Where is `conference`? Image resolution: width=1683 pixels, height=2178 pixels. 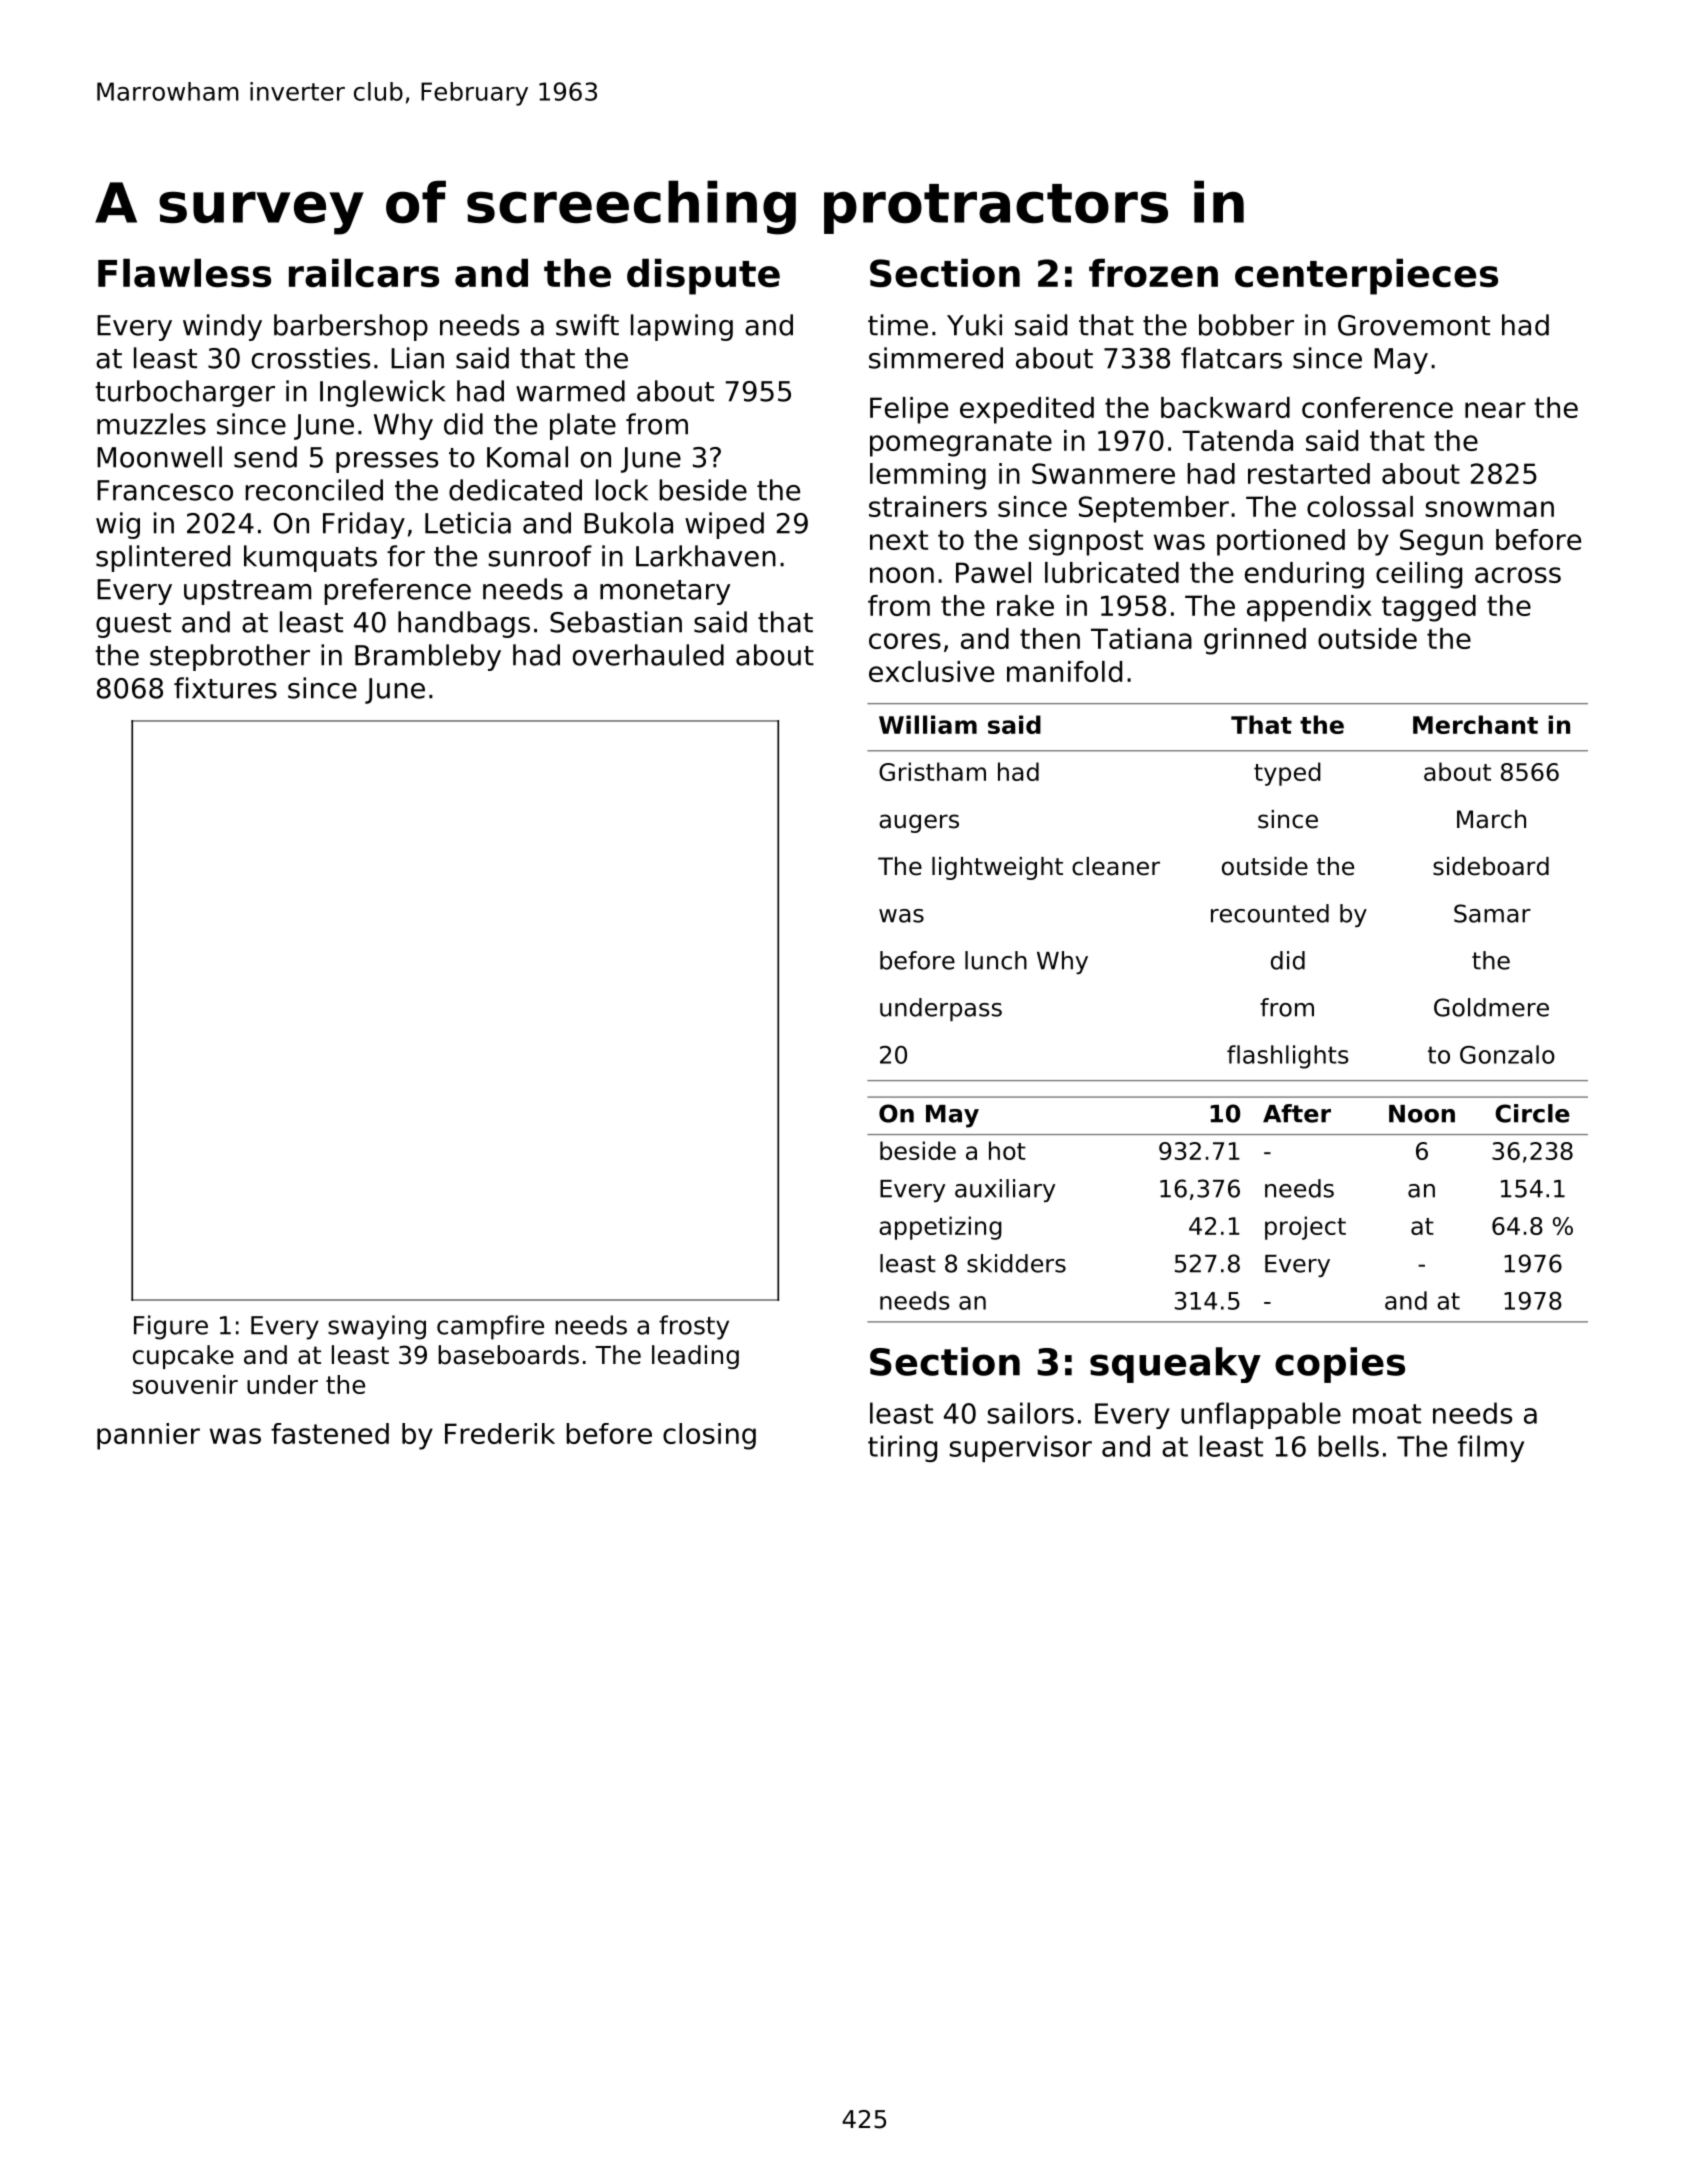
conference is located at coordinates (1377, 407).
